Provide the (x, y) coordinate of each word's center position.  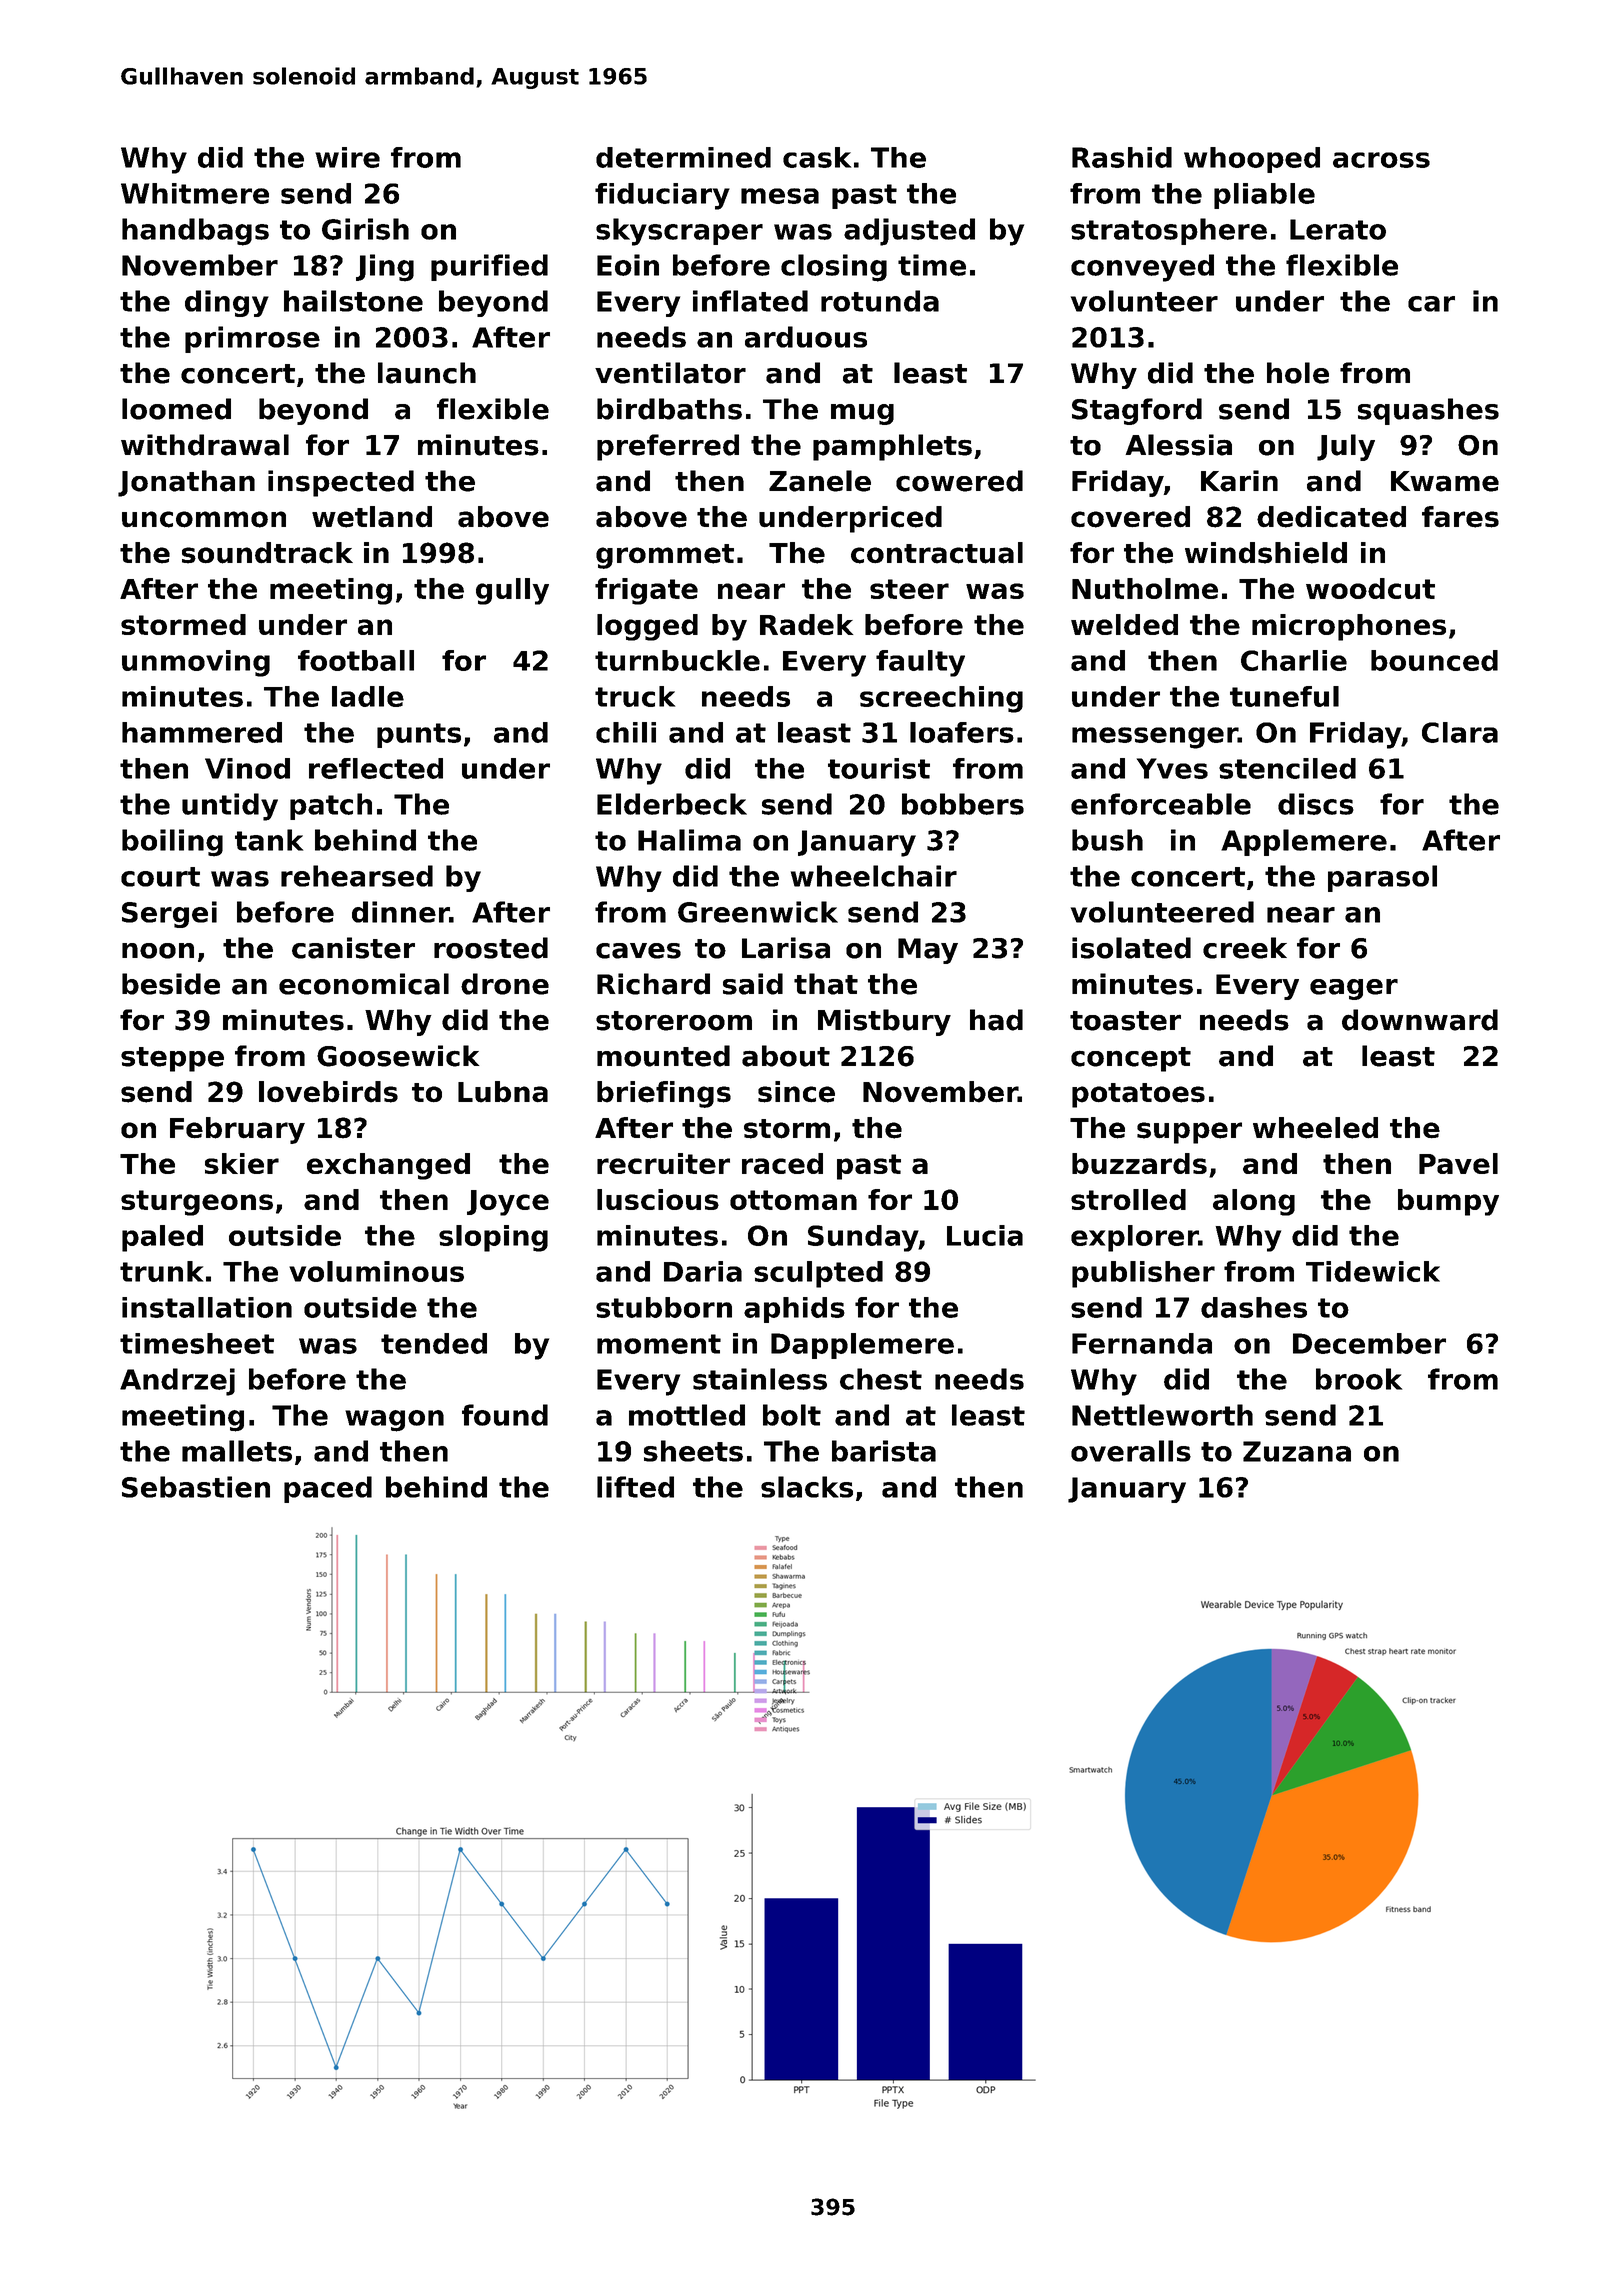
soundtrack (267, 553)
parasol (1382, 878)
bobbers (963, 804)
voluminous (376, 1271)
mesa (780, 196)
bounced (1434, 660)
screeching (941, 699)
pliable (1264, 196)
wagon (394, 1421)
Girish (365, 229)
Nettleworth (1162, 1415)
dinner (400, 912)
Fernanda (1142, 1343)
